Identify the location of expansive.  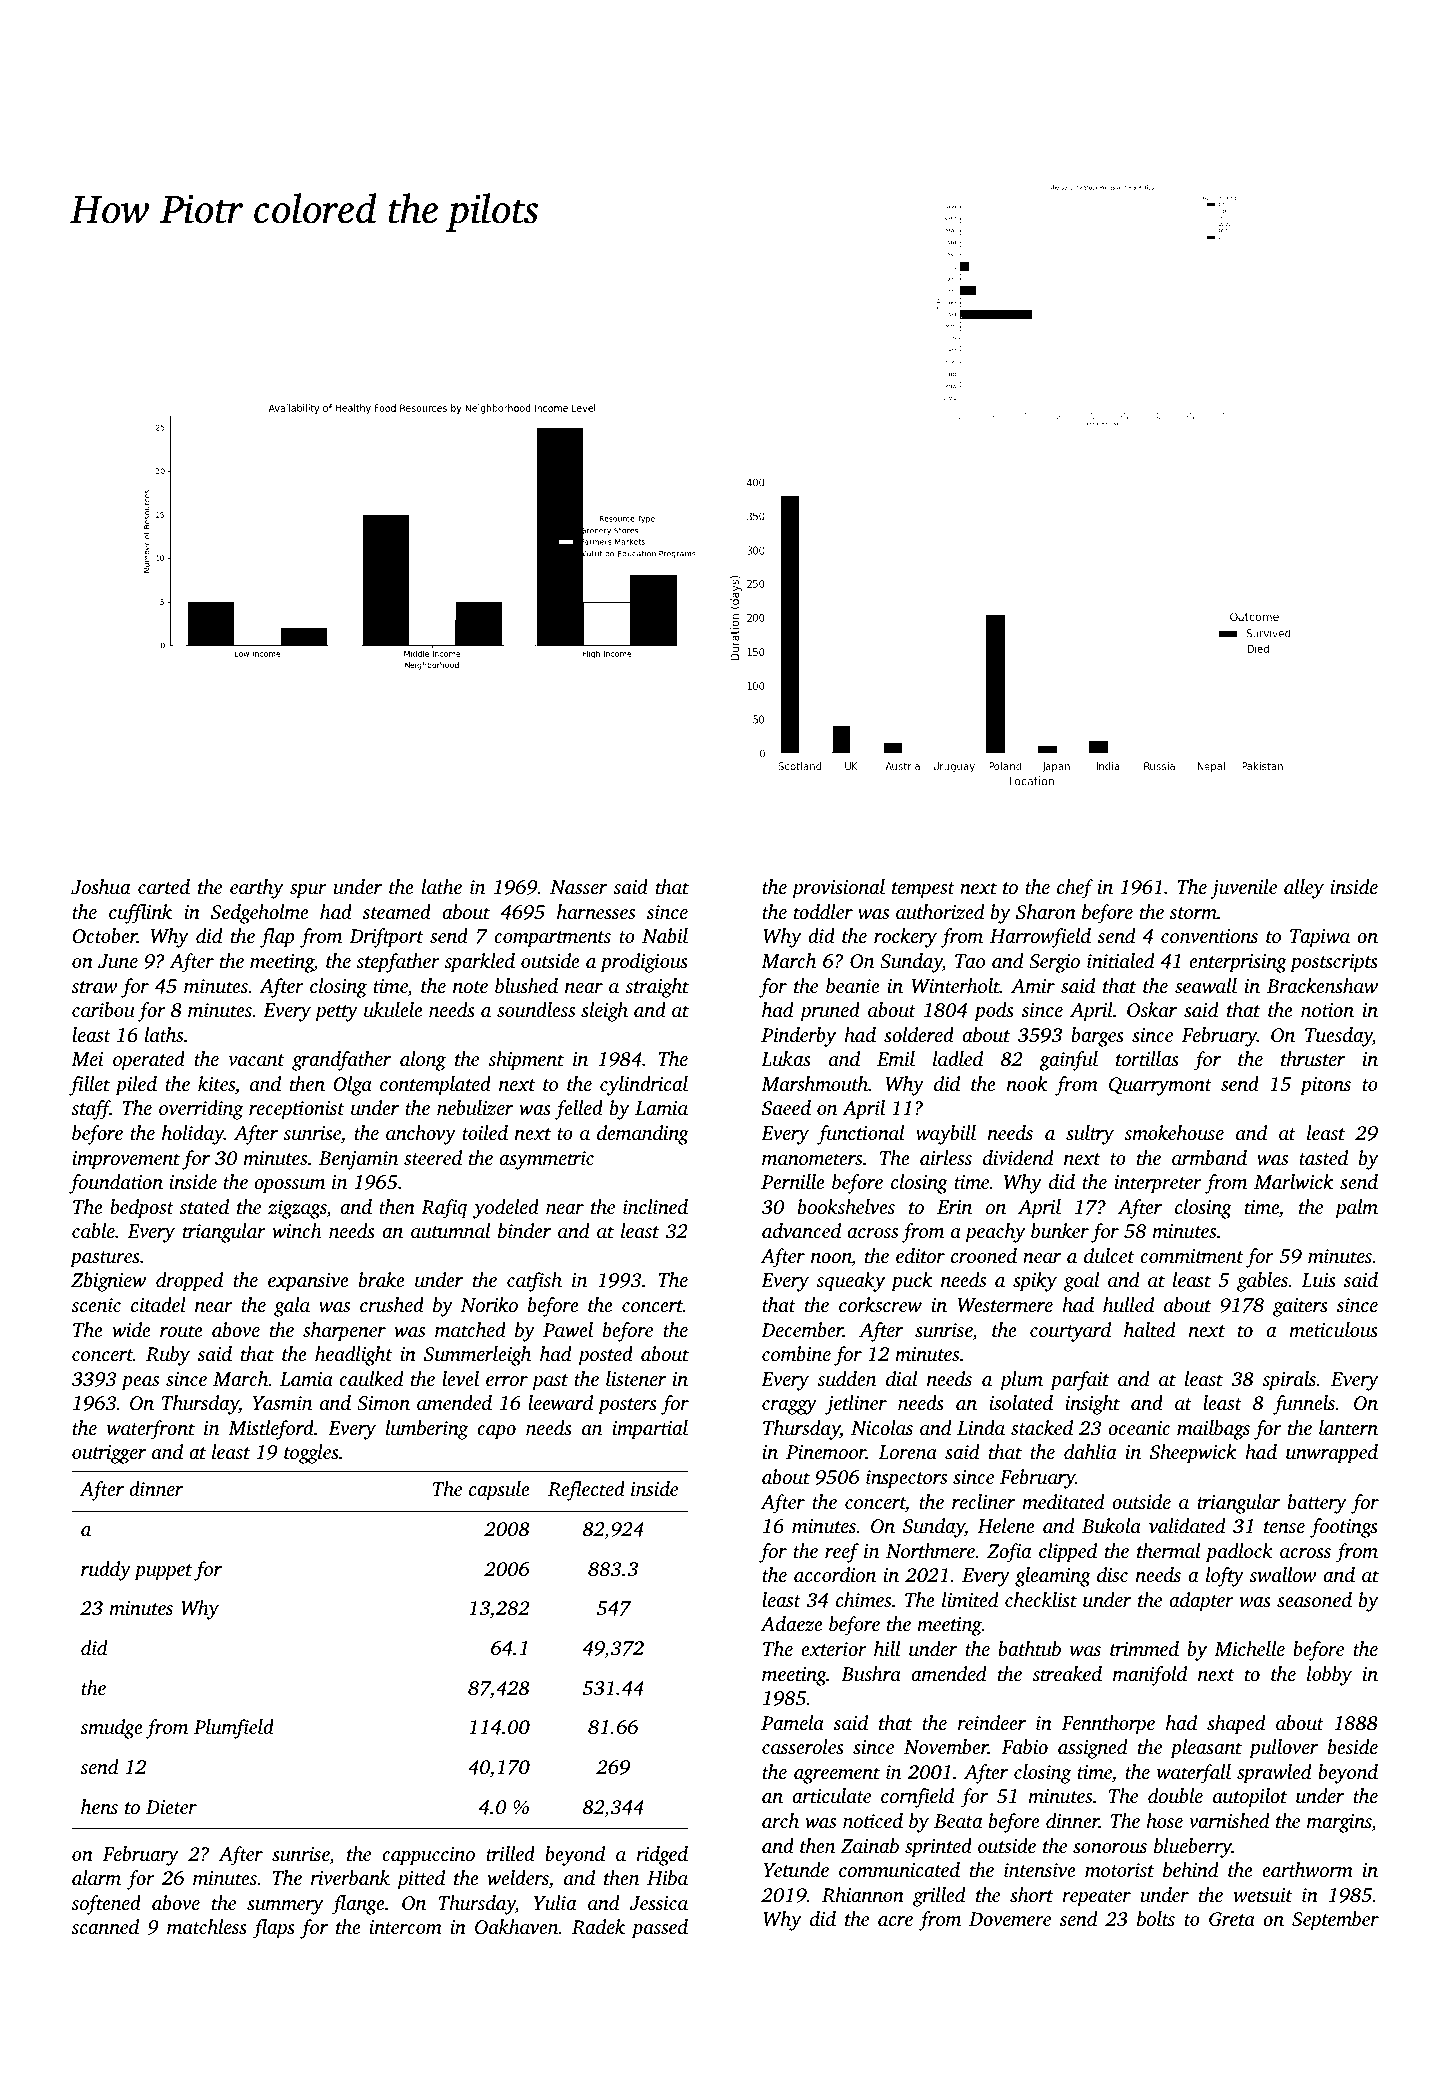
(308, 1282).
